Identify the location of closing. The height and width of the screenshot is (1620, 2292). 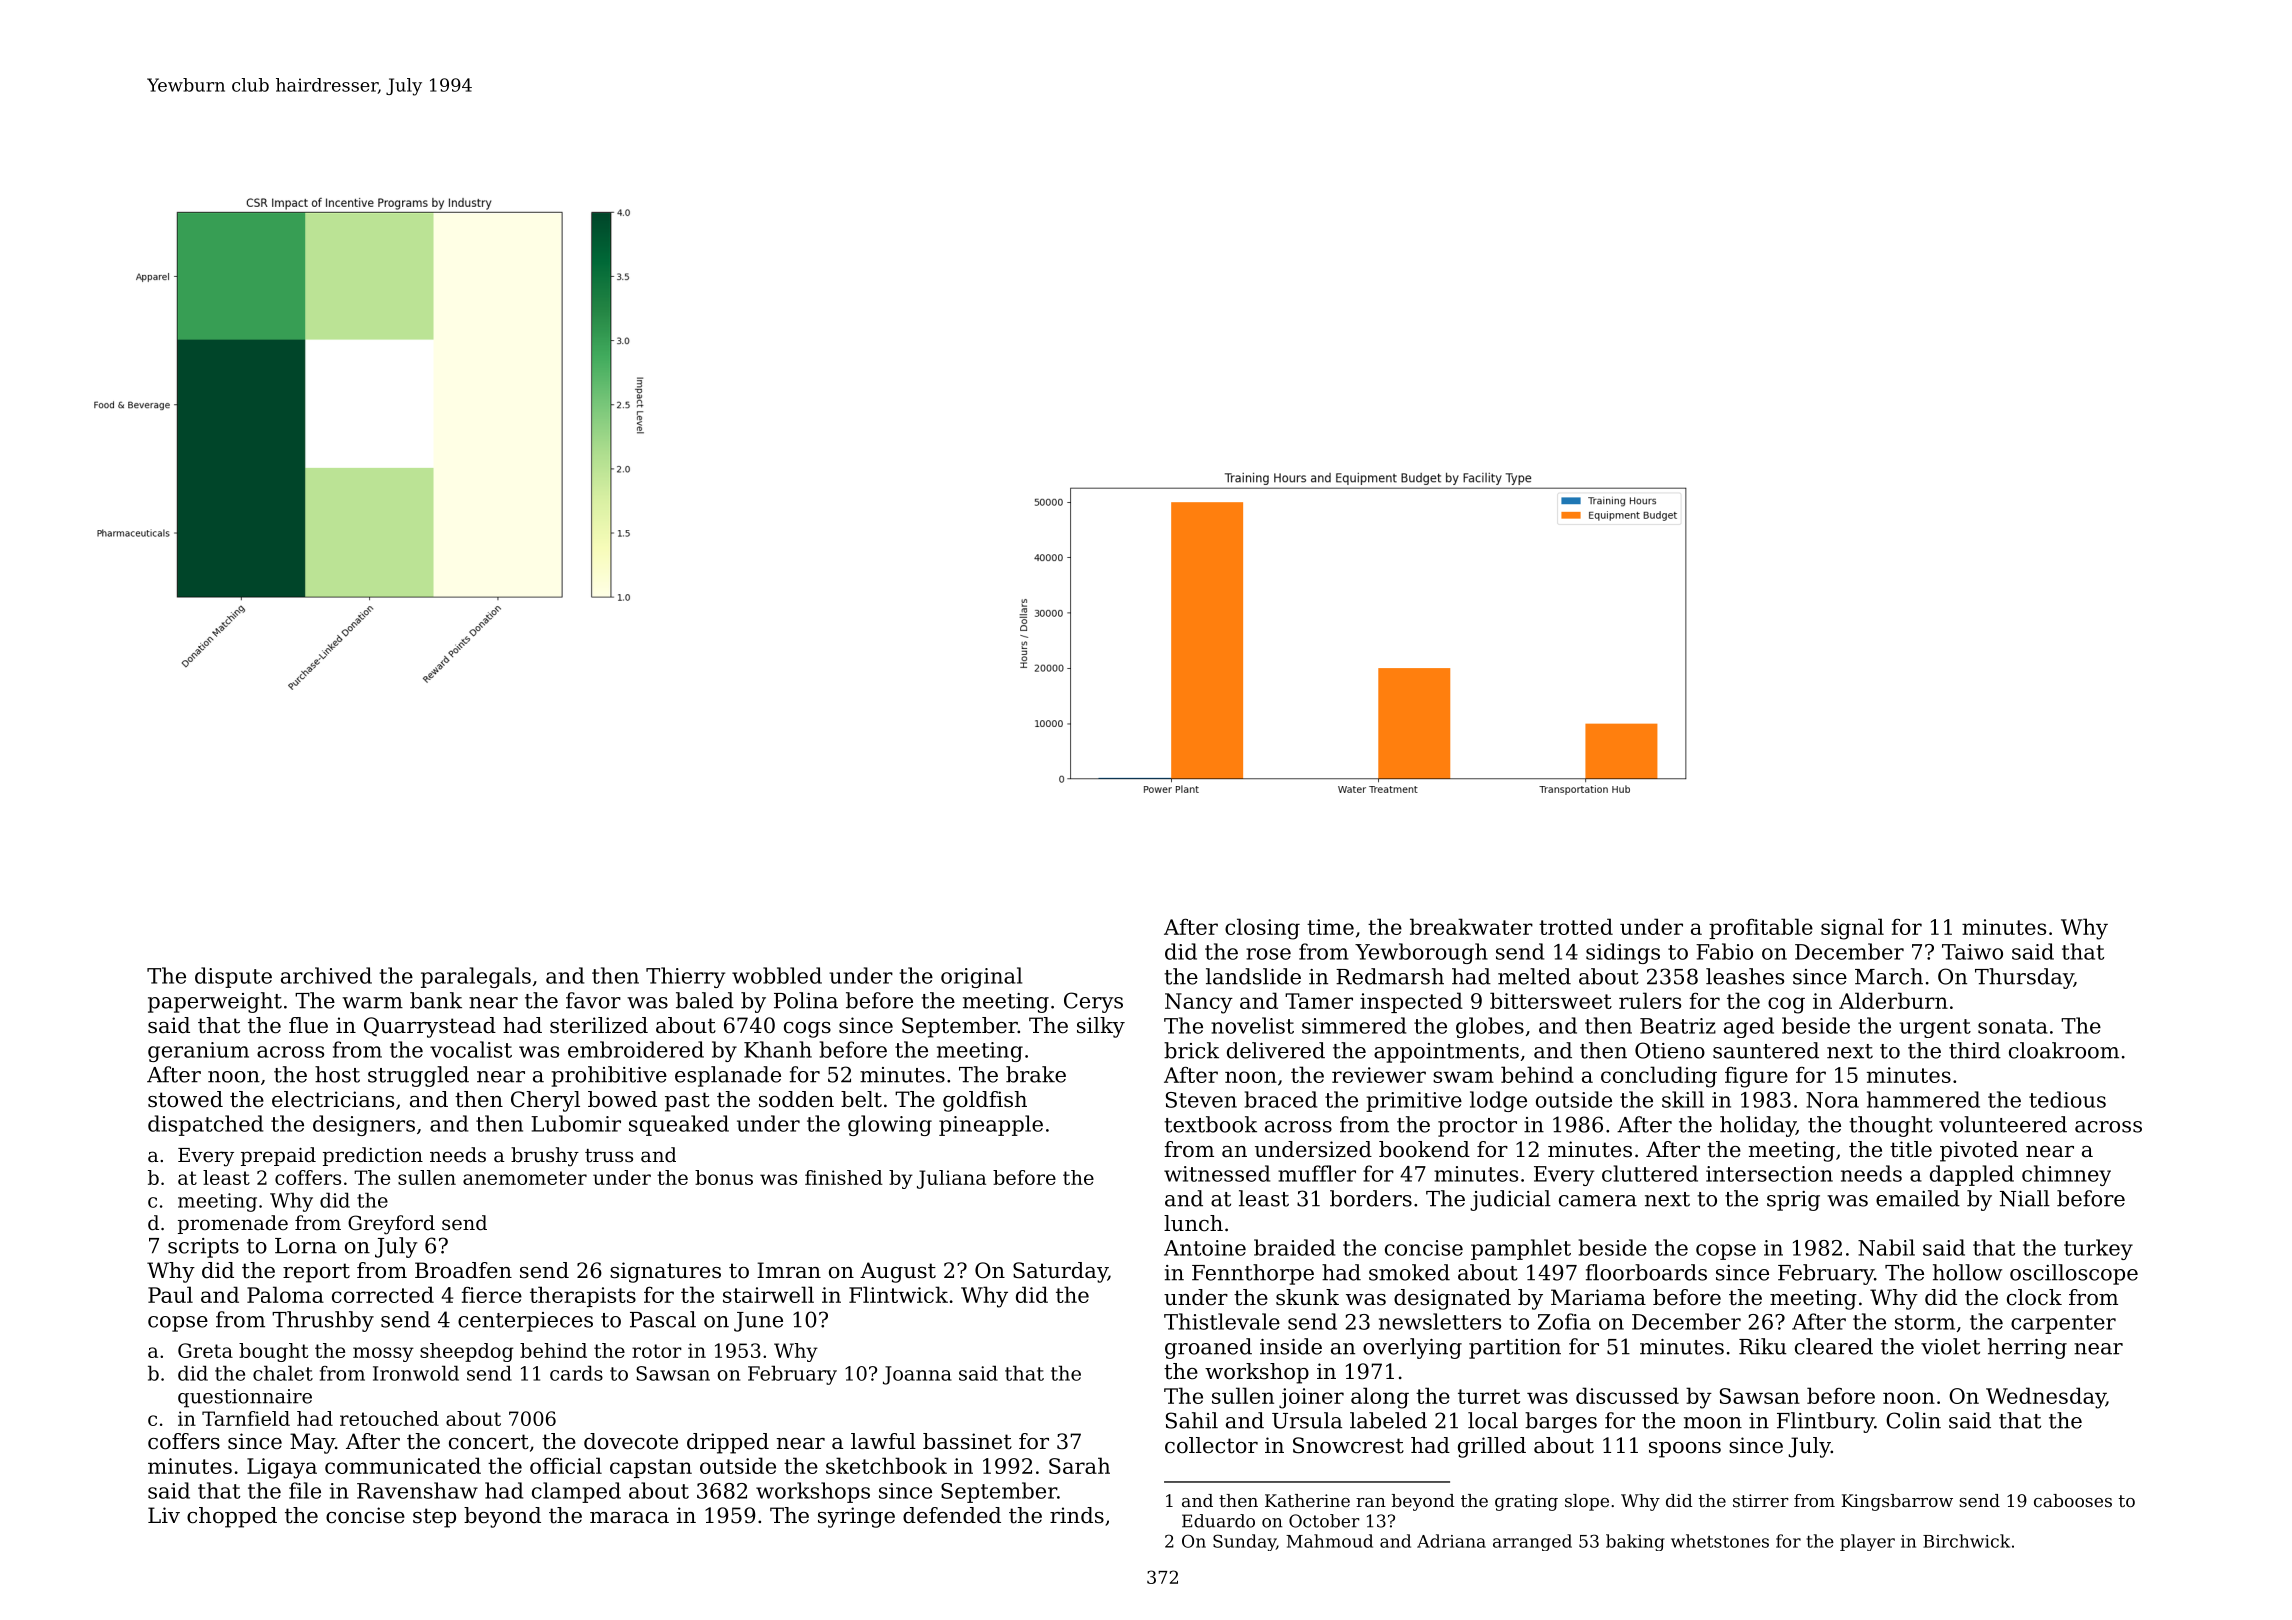
(1262, 929).
